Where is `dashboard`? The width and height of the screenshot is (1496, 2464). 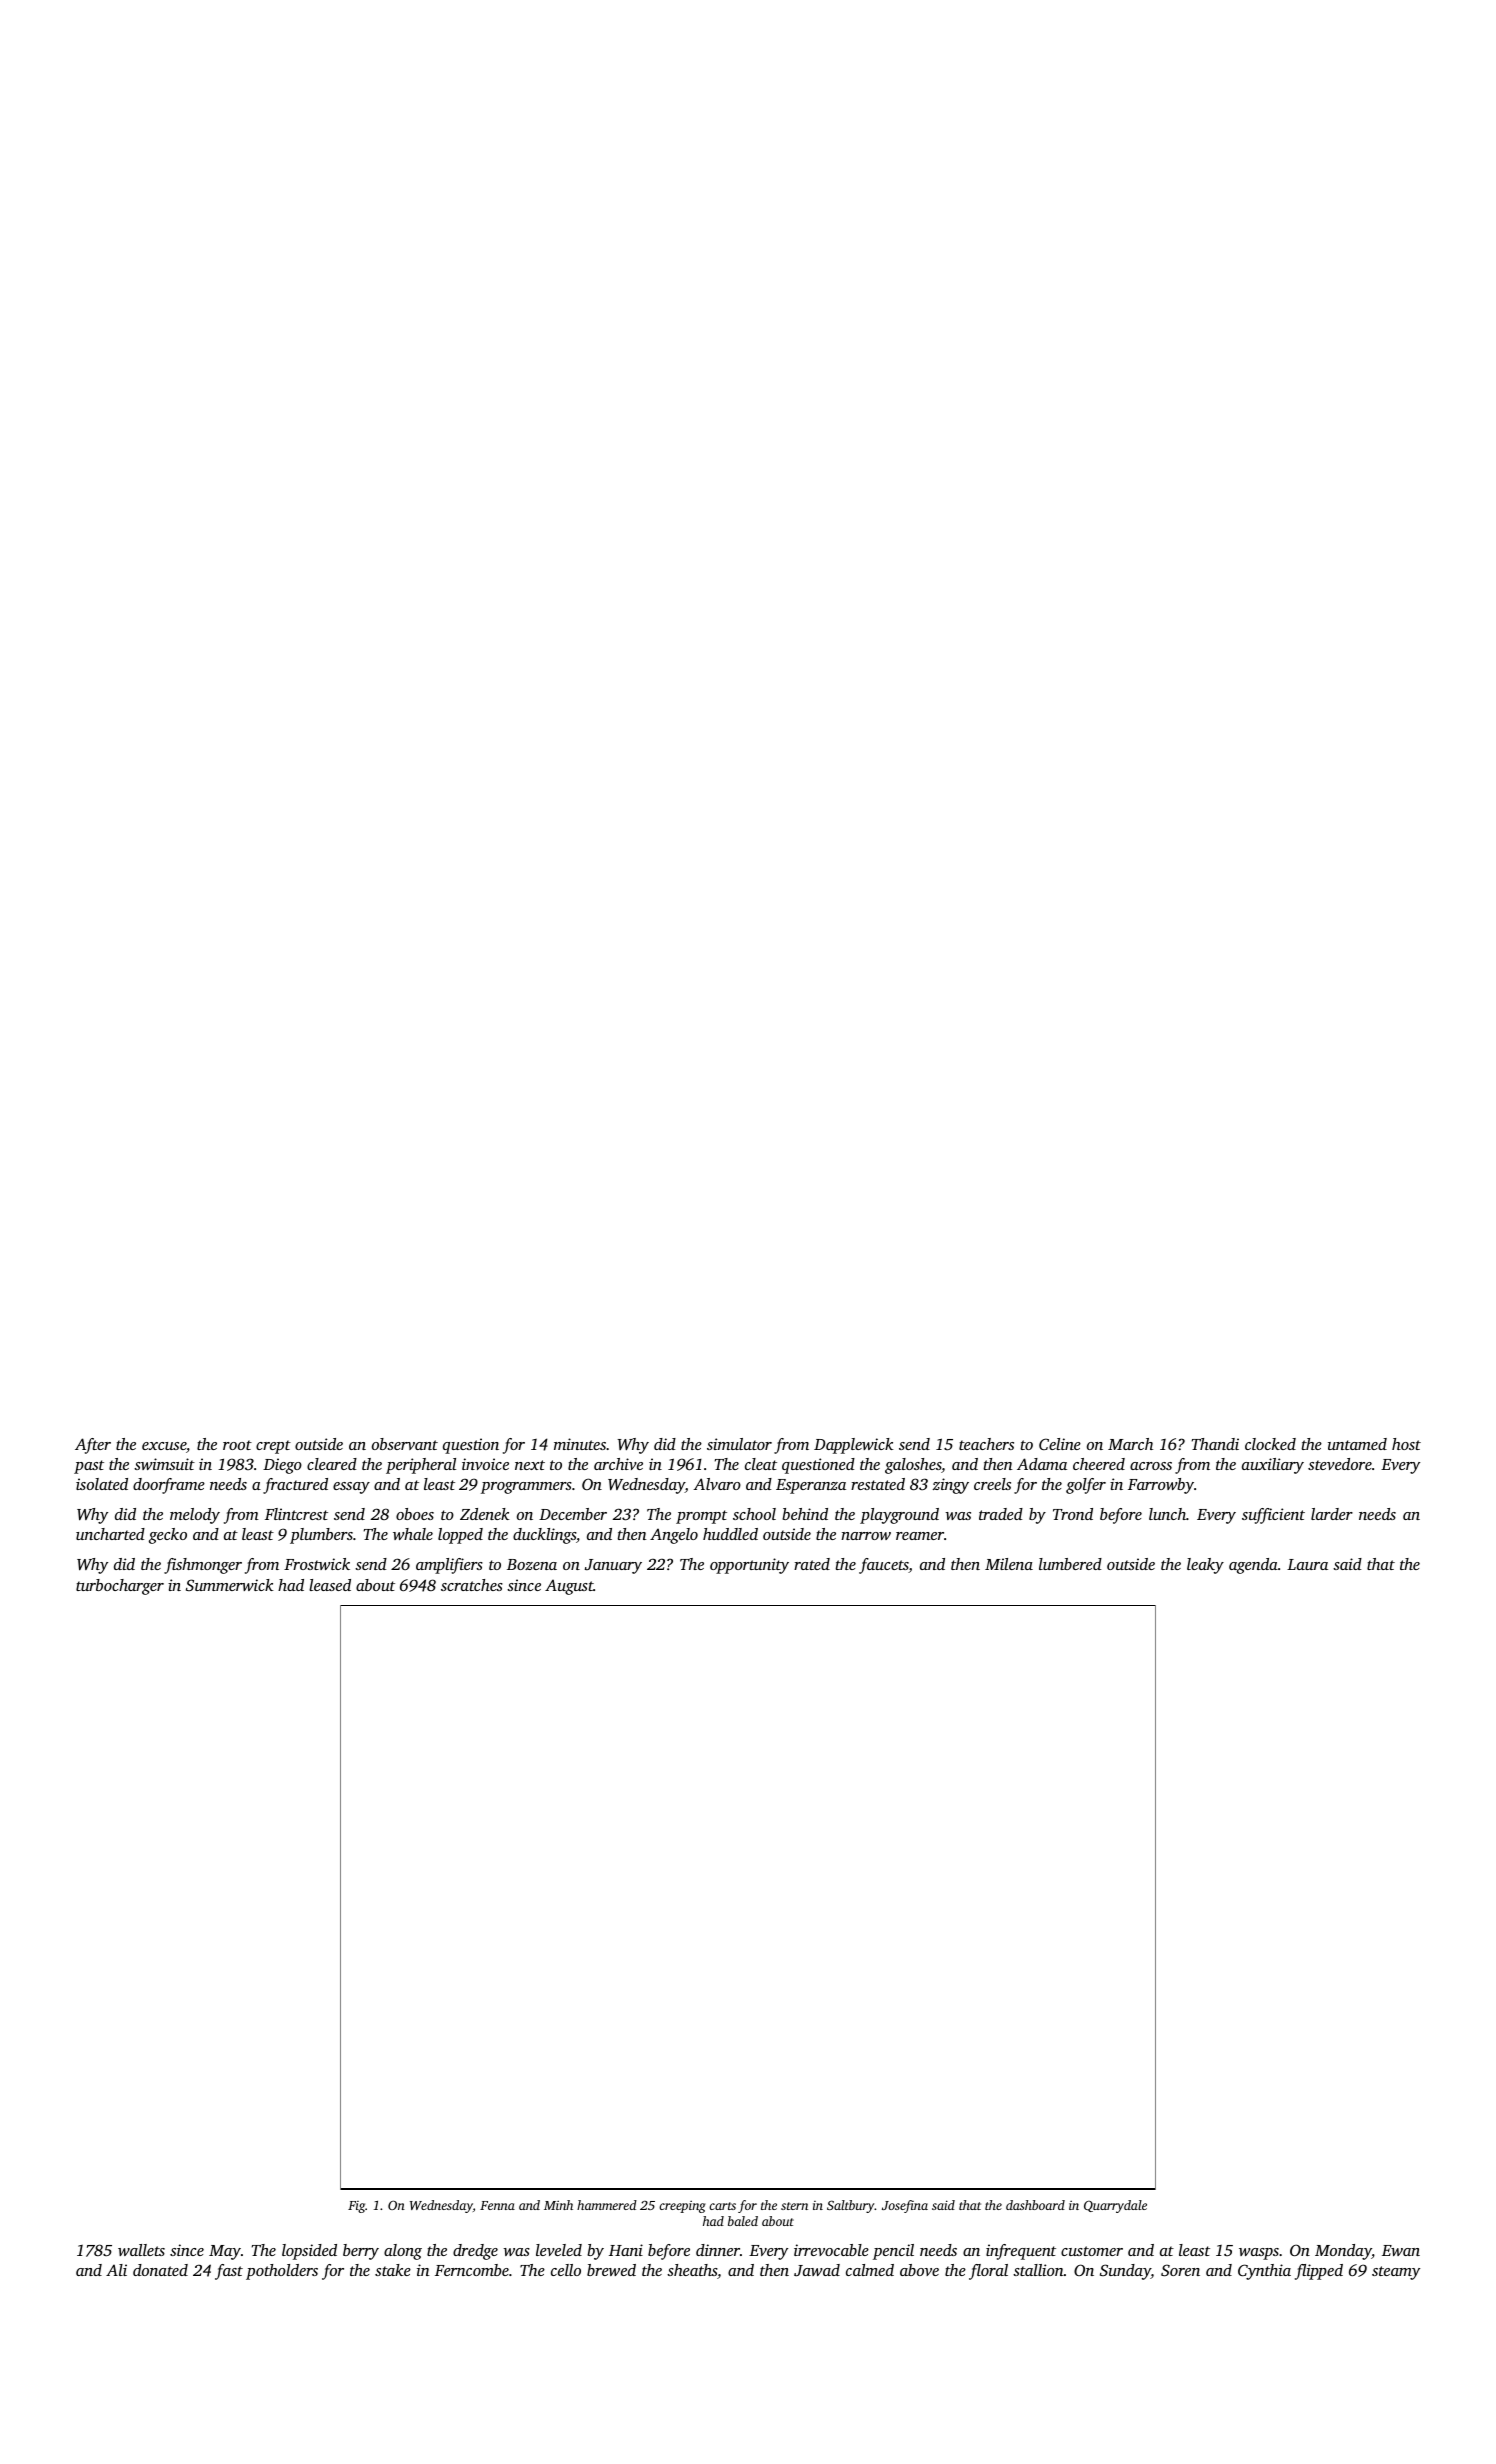 dashboard is located at coordinates (1035, 2205).
